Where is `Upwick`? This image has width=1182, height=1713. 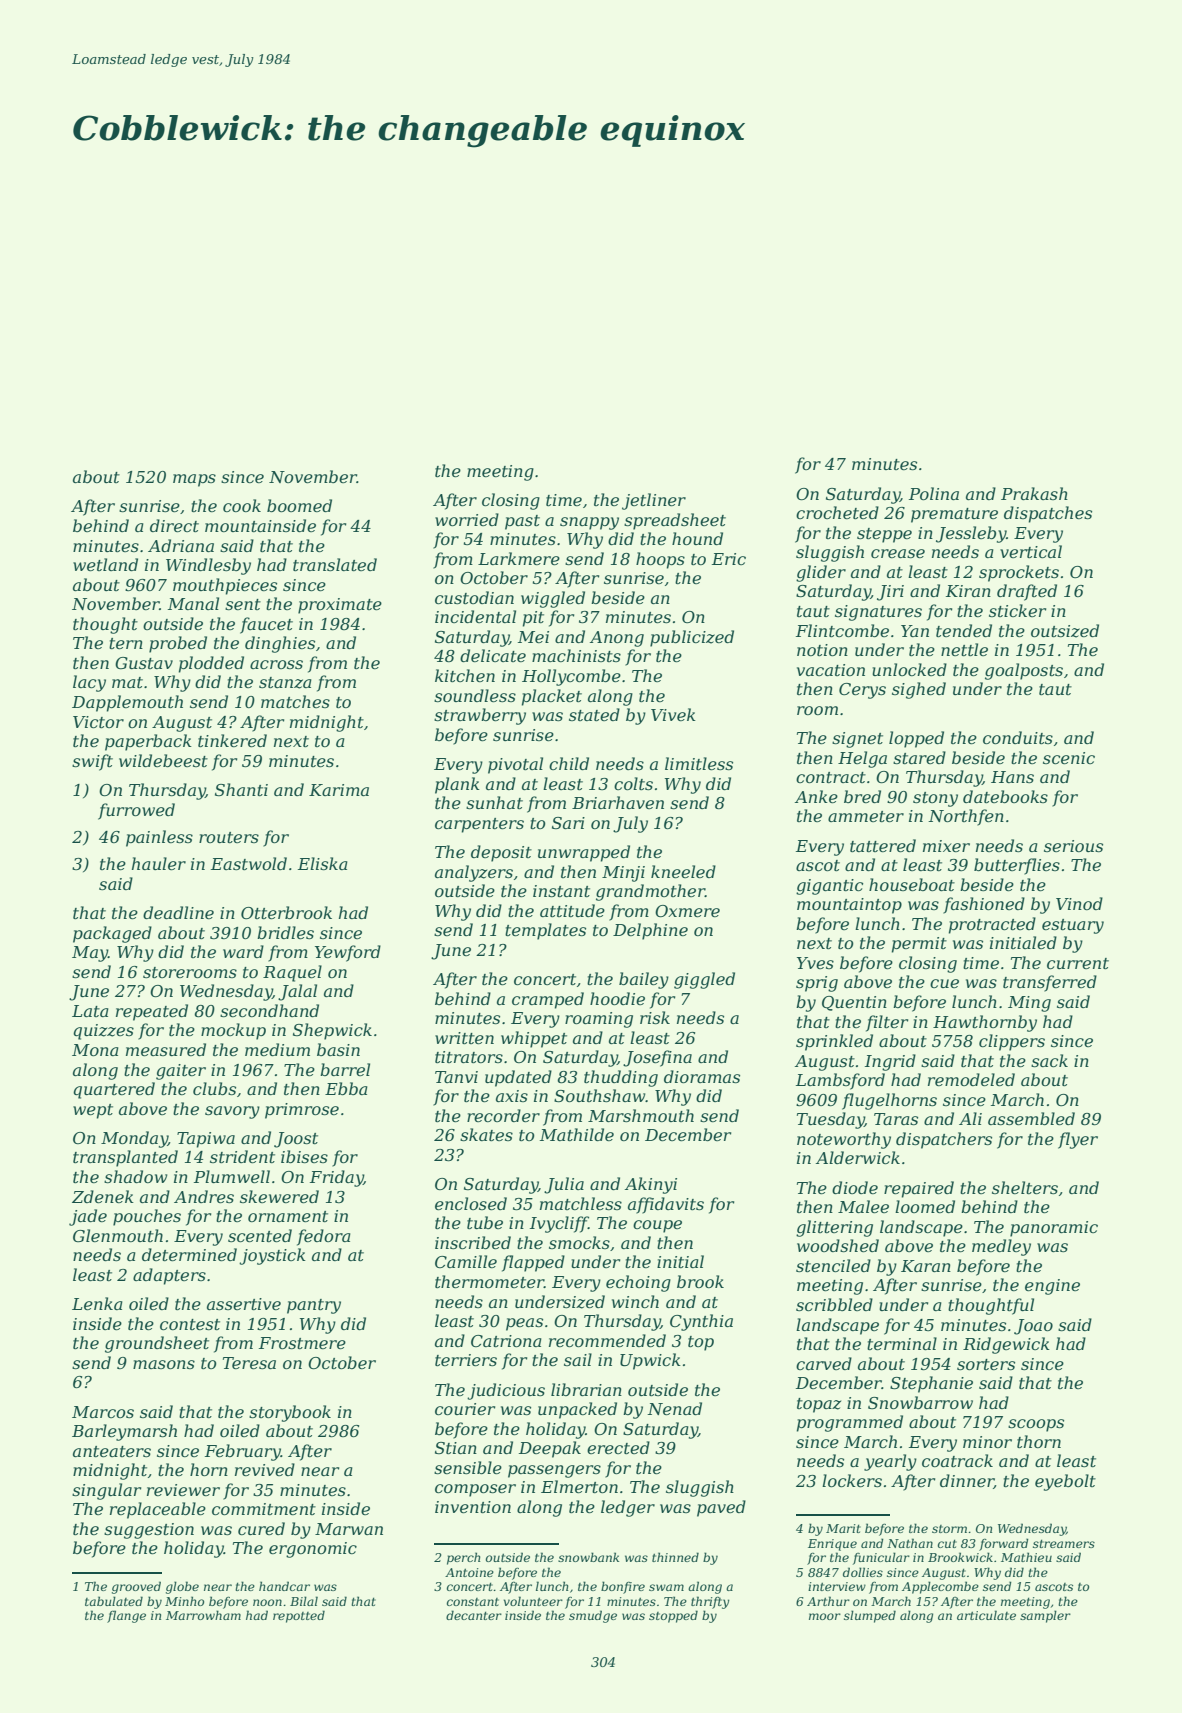 Upwick is located at coordinates (650, 1361).
